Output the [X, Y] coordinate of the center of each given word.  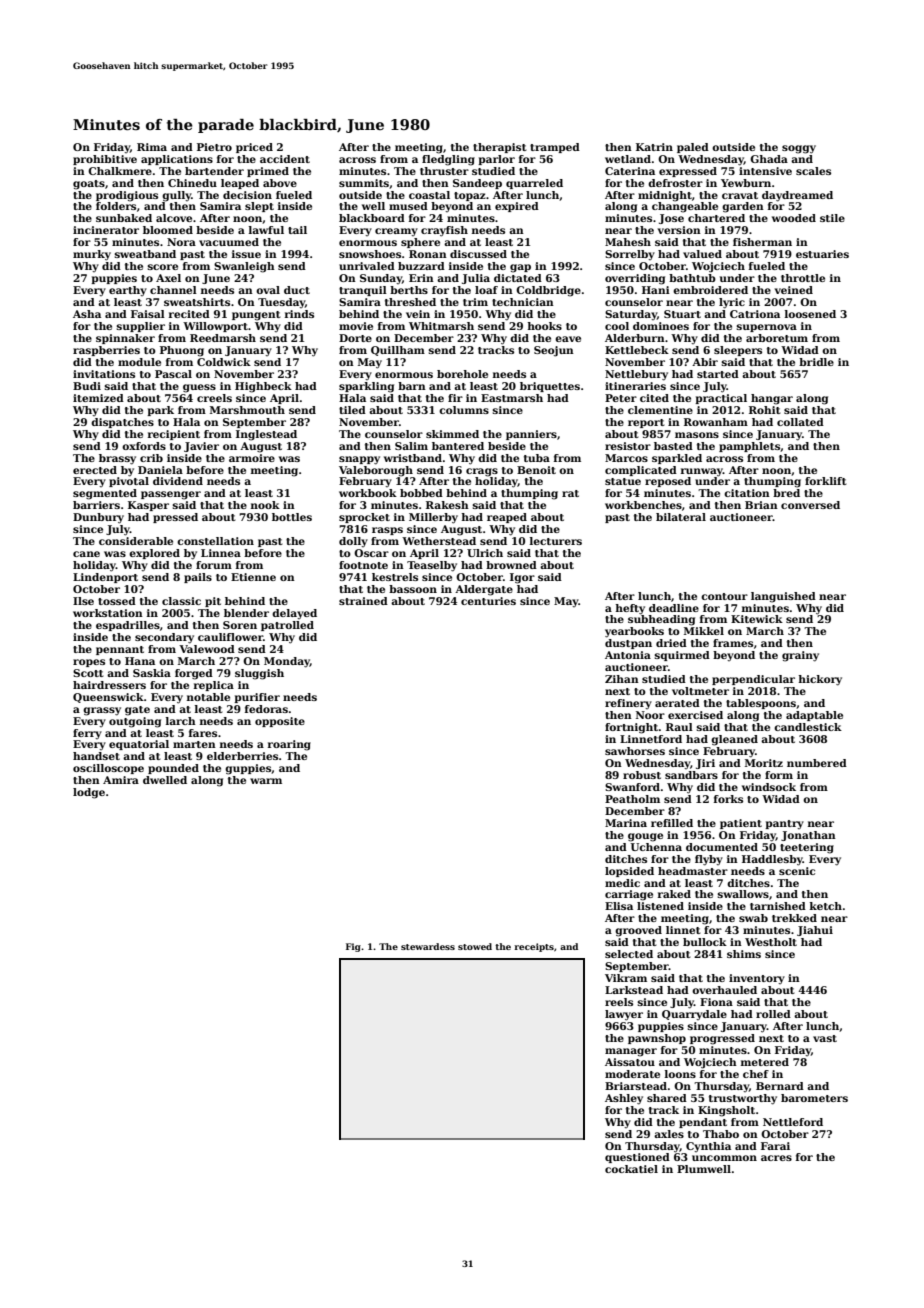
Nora [181, 242]
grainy [800, 656]
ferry [87, 734]
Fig [353, 947]
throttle [803, 278]
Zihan [622, 679]
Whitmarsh [441, 326]
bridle [816, 362]
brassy [117, 459]
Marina [626, 823]
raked [674, 894]
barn [412, 386]
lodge [89, 793]
